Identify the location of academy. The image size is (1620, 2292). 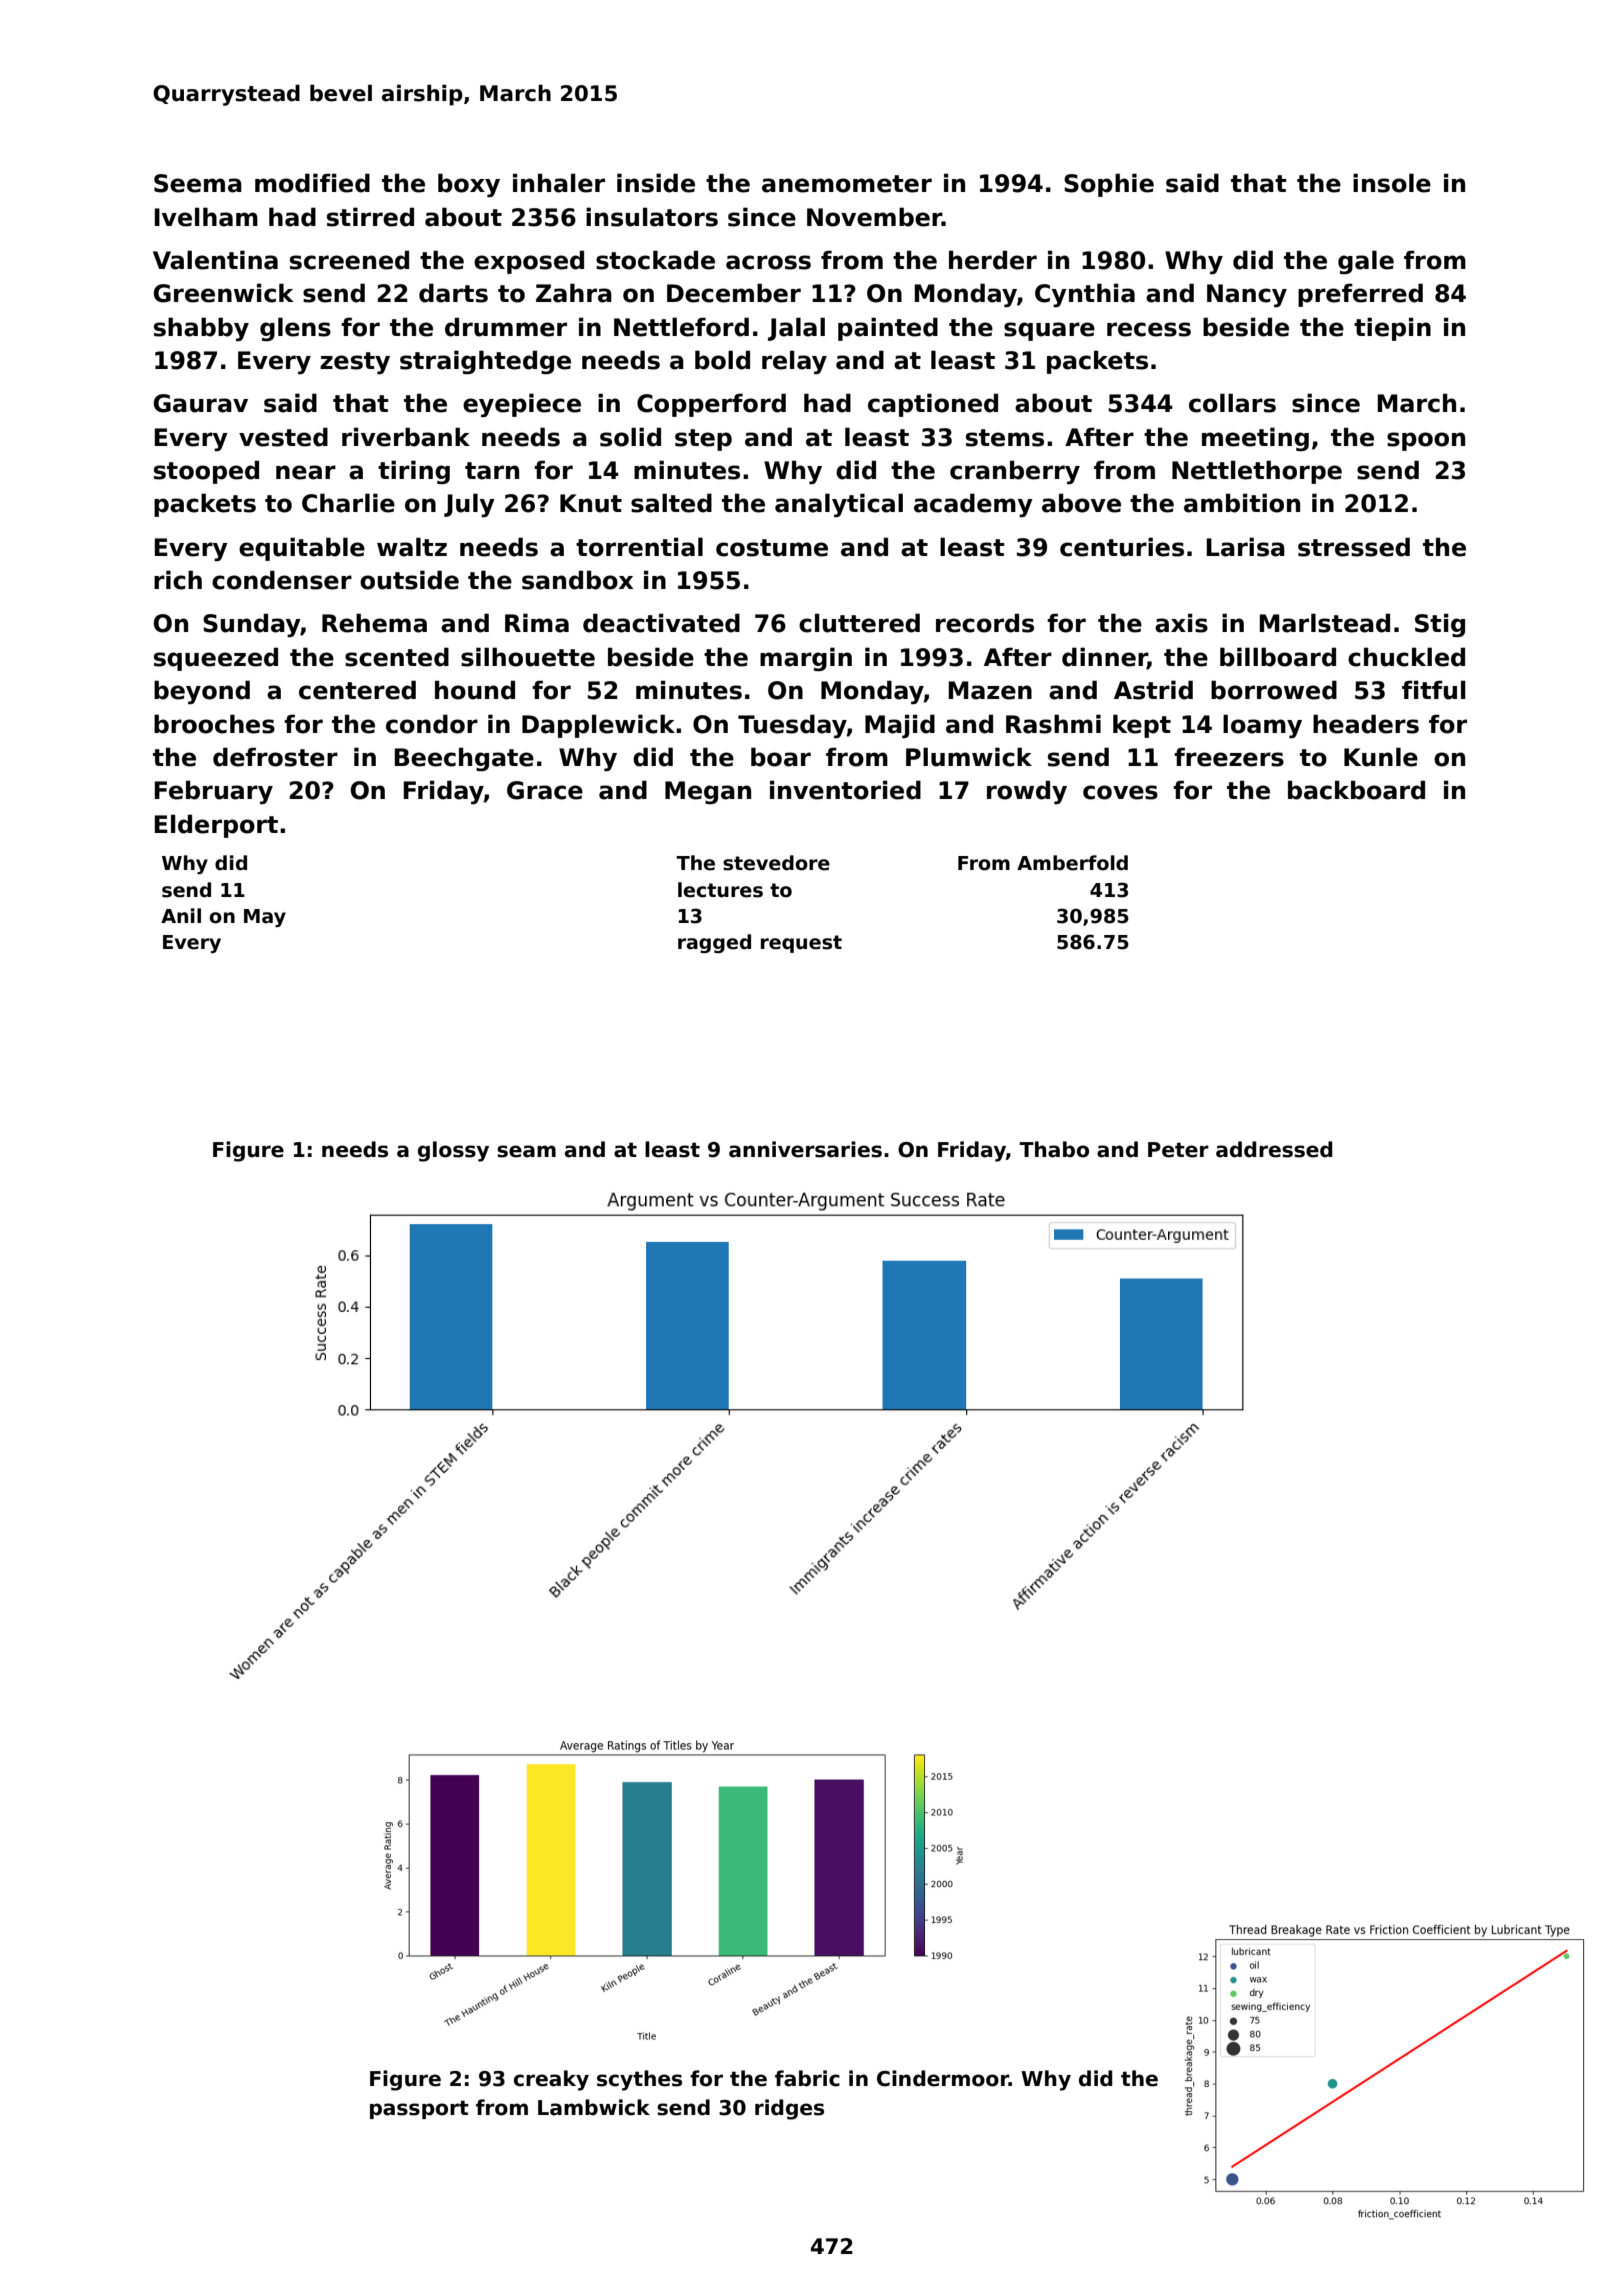
(973, 505).
